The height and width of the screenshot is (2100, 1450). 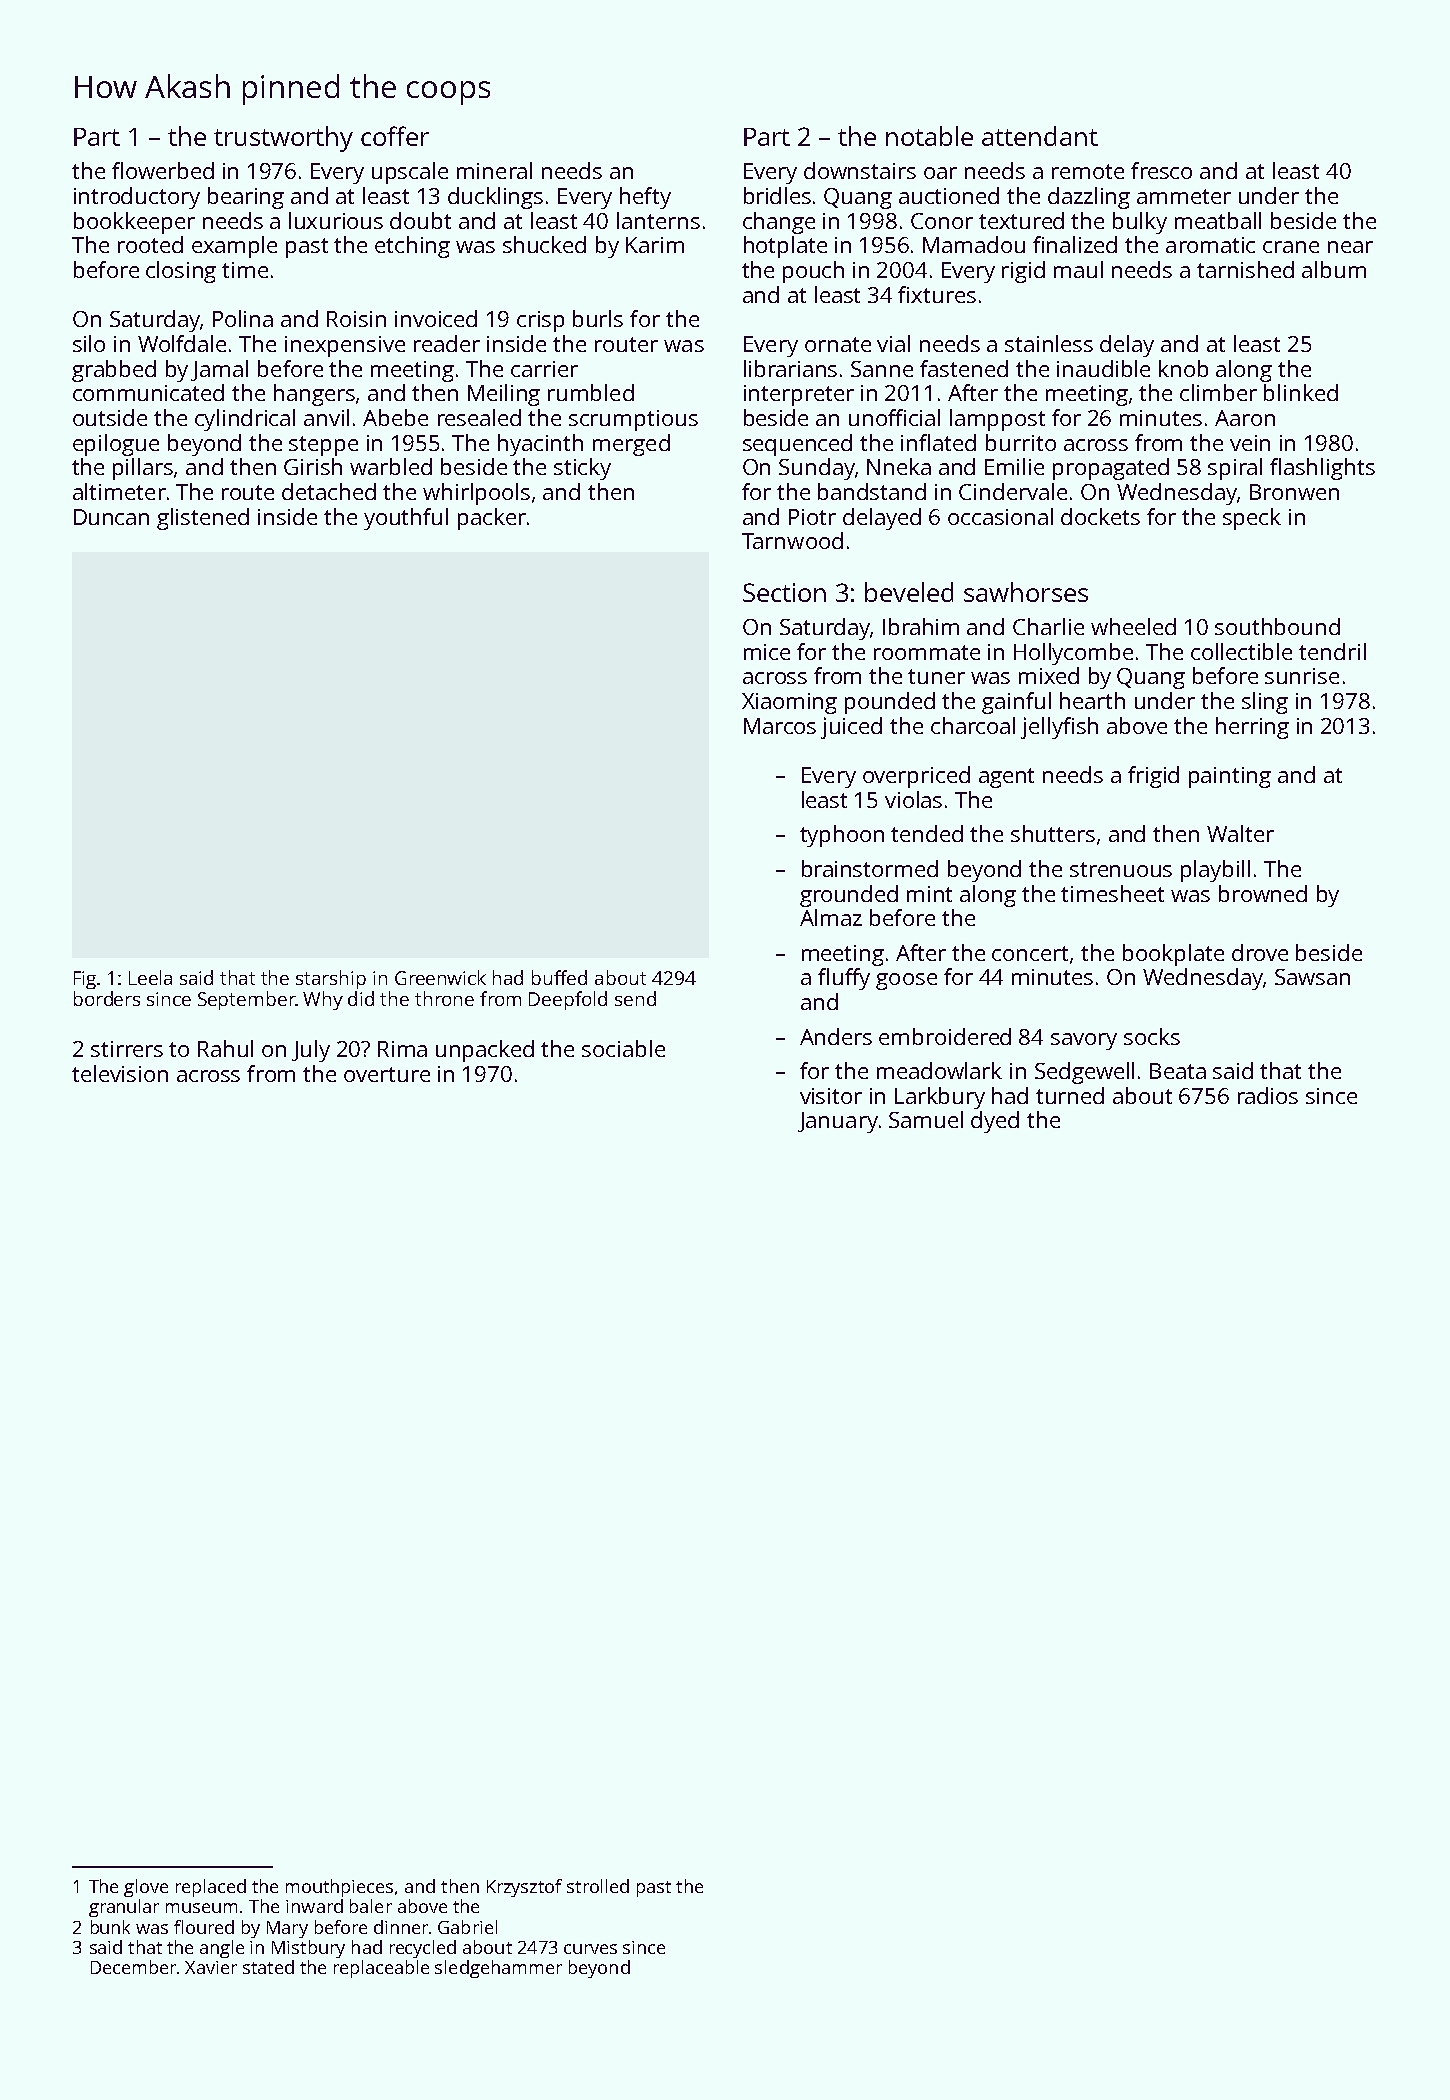 I want to click on curves, so click(x=590, y=1949).
